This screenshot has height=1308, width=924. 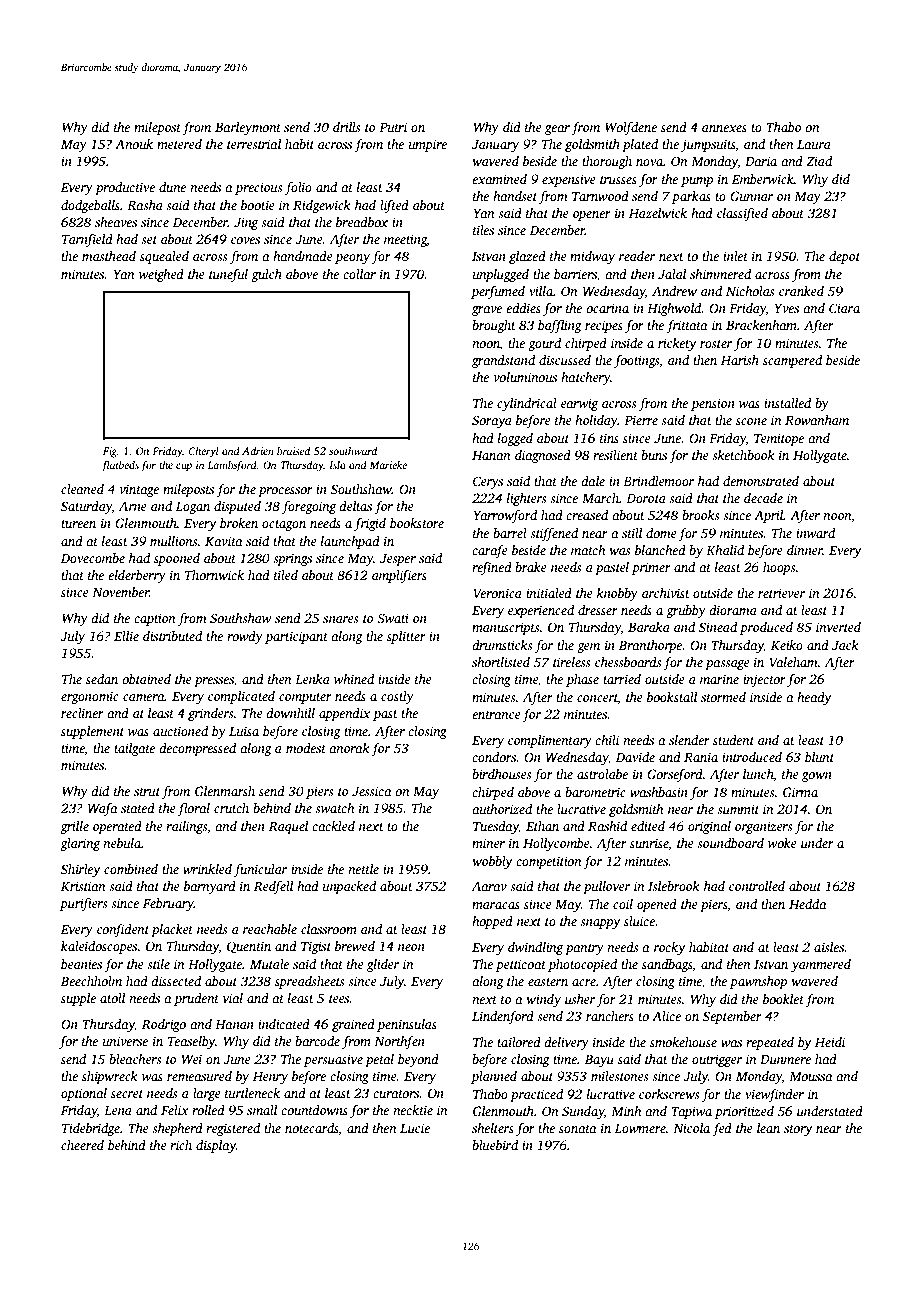 What do you see at coordinates (725, 550) in the screenshot?
I see `Khalid` at bounding box center [725, 550].
